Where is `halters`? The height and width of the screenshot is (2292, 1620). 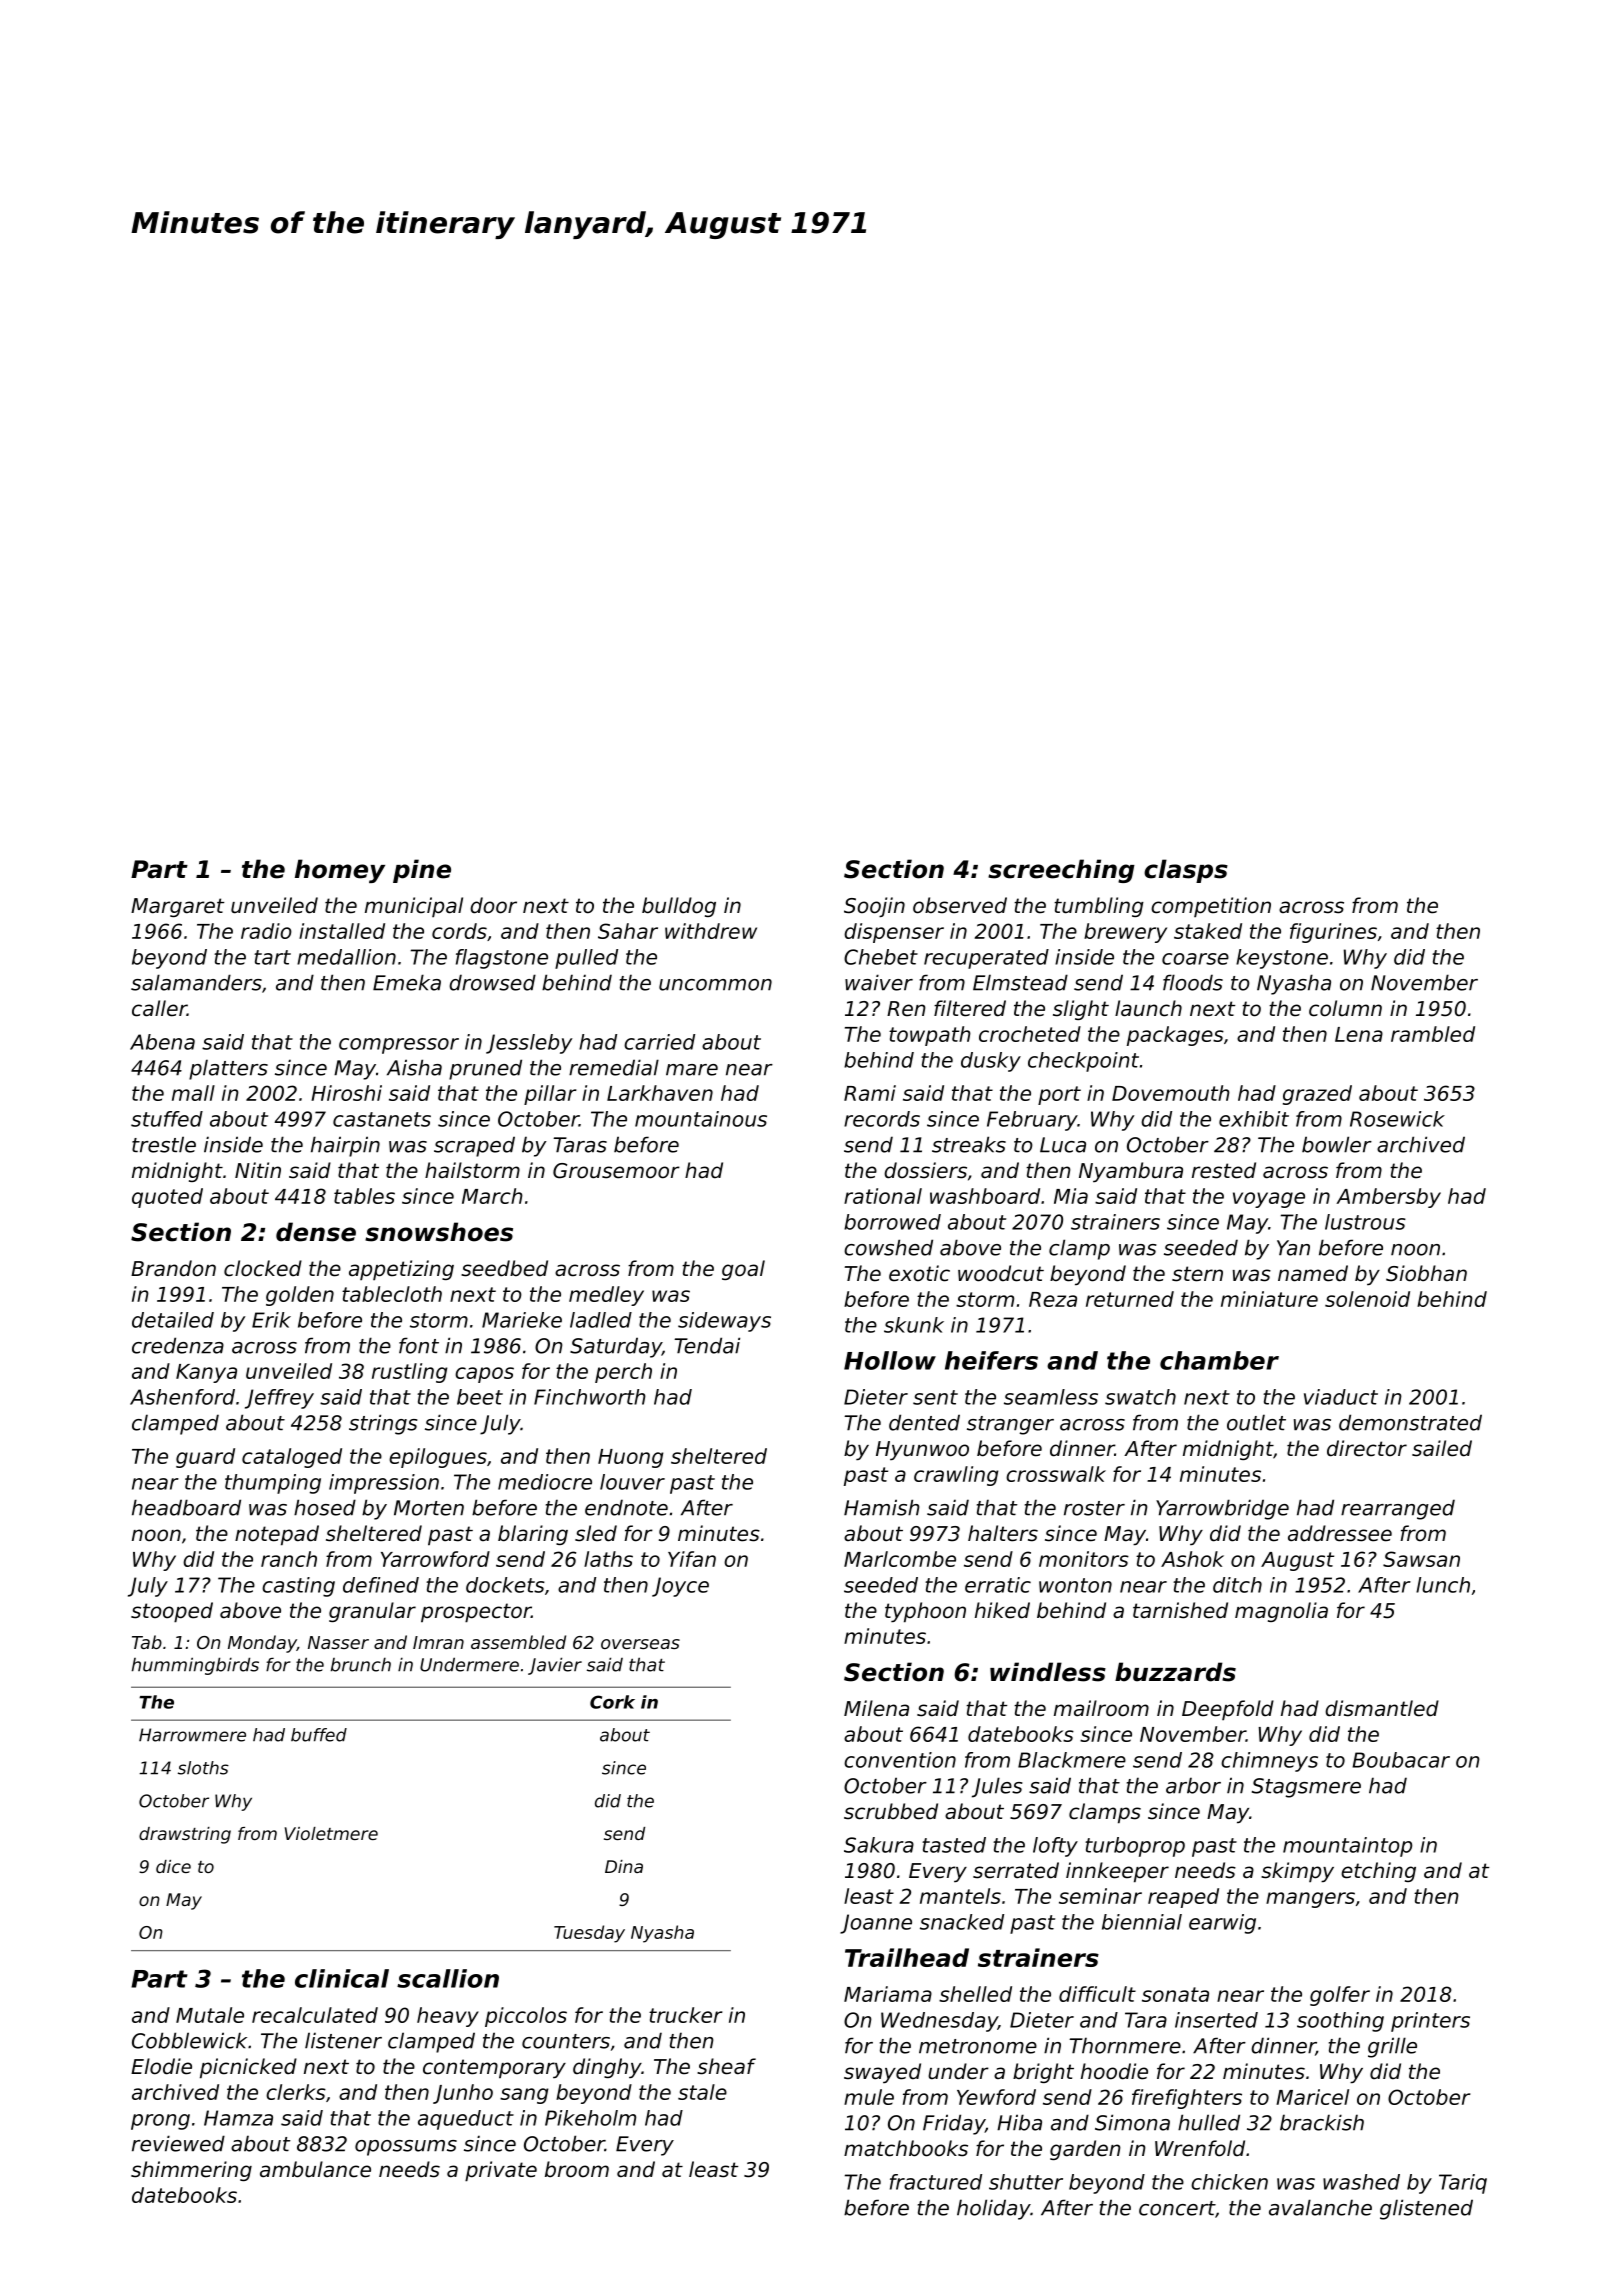
halters is located at coordinates (1003, 1533).
